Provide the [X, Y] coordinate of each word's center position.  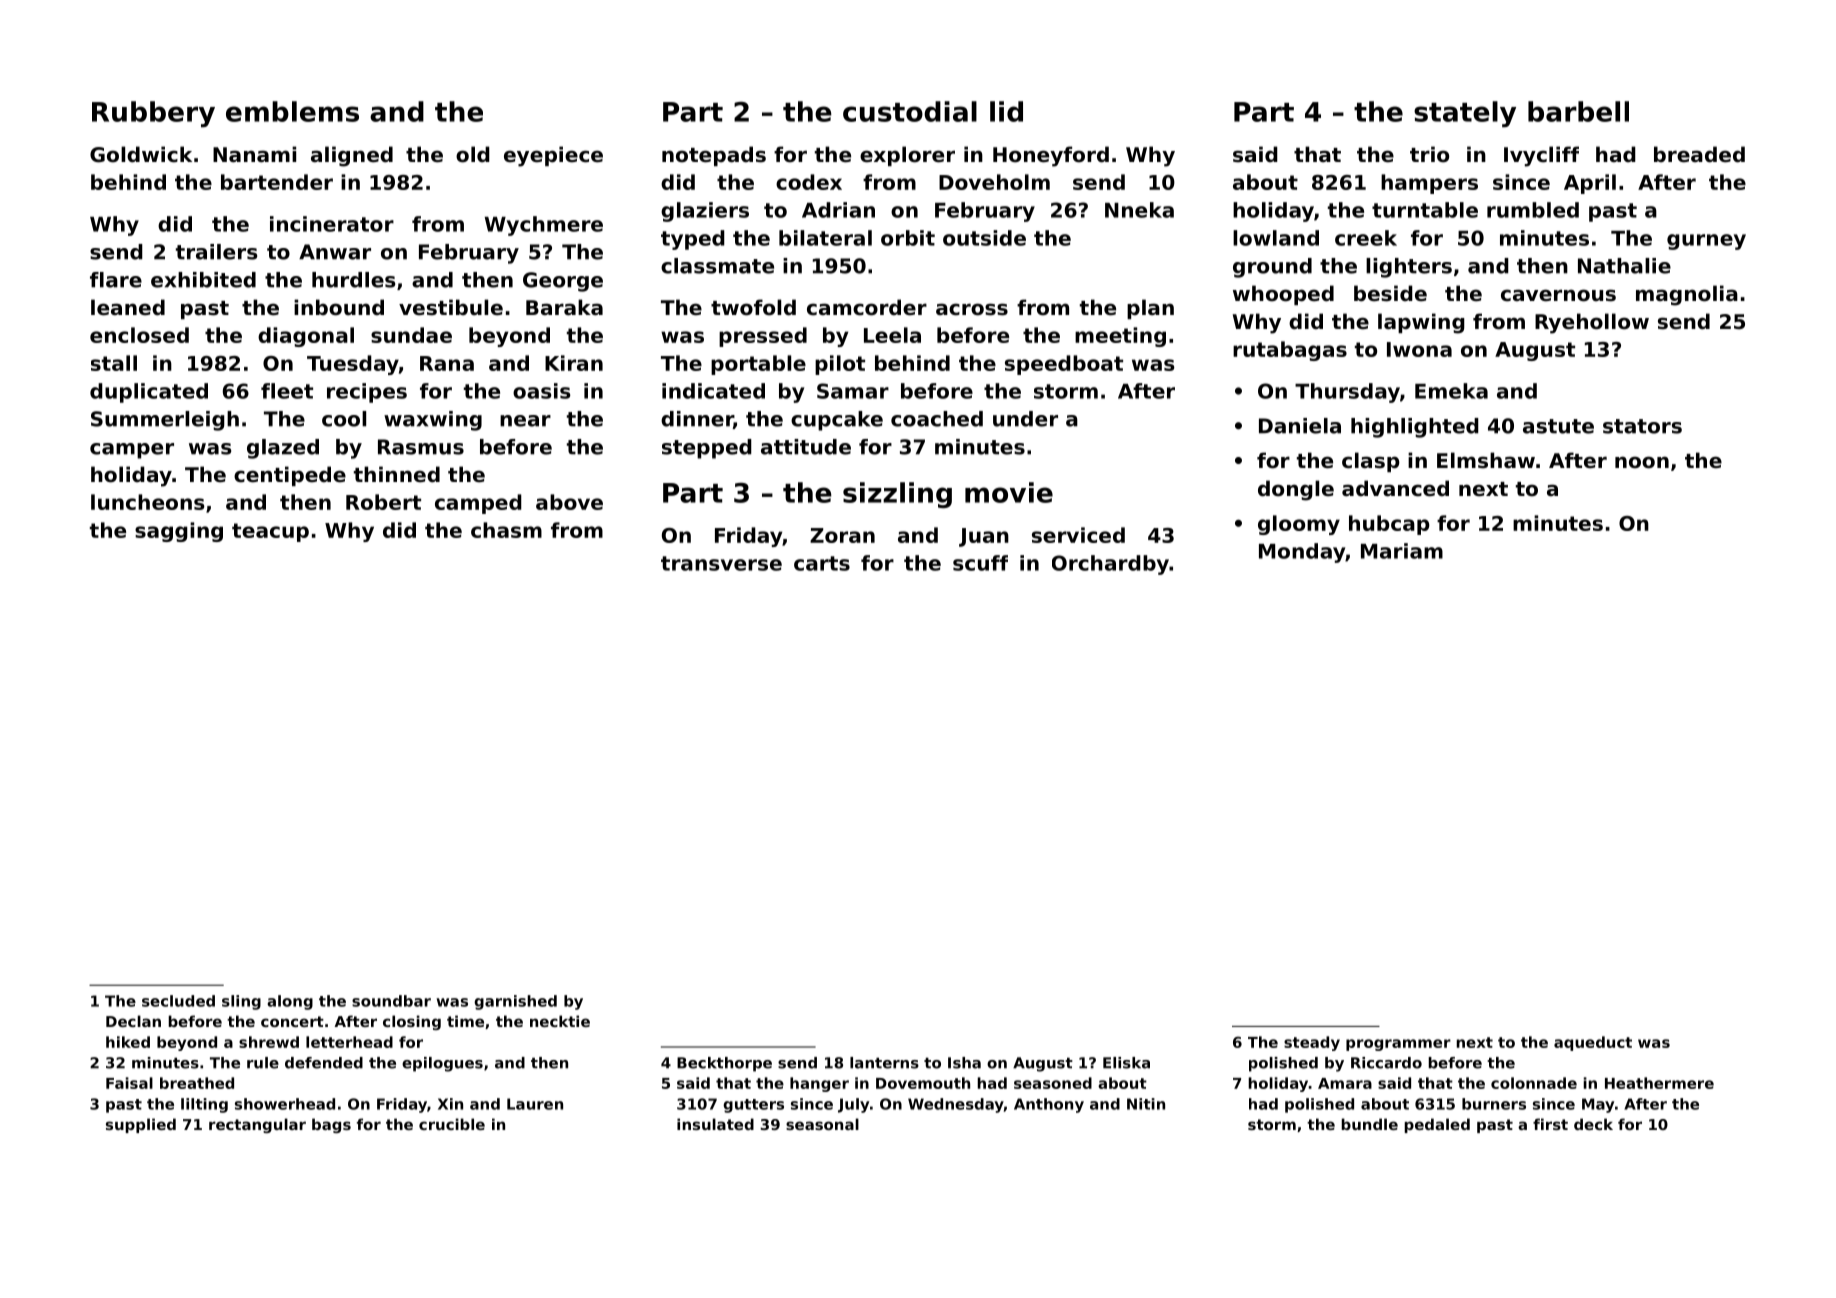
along [290, 1002]
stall [114, 363]
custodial [910, 111]
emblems [292, 111]
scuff [980, 563]
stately [1465, 114]
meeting [1120, 337]
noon [1642, 462]
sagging [179, 532]
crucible [452, 1124]
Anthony [1049, 1105]
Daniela [1300, 426]
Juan [984, 537]
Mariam [1402, 551]
